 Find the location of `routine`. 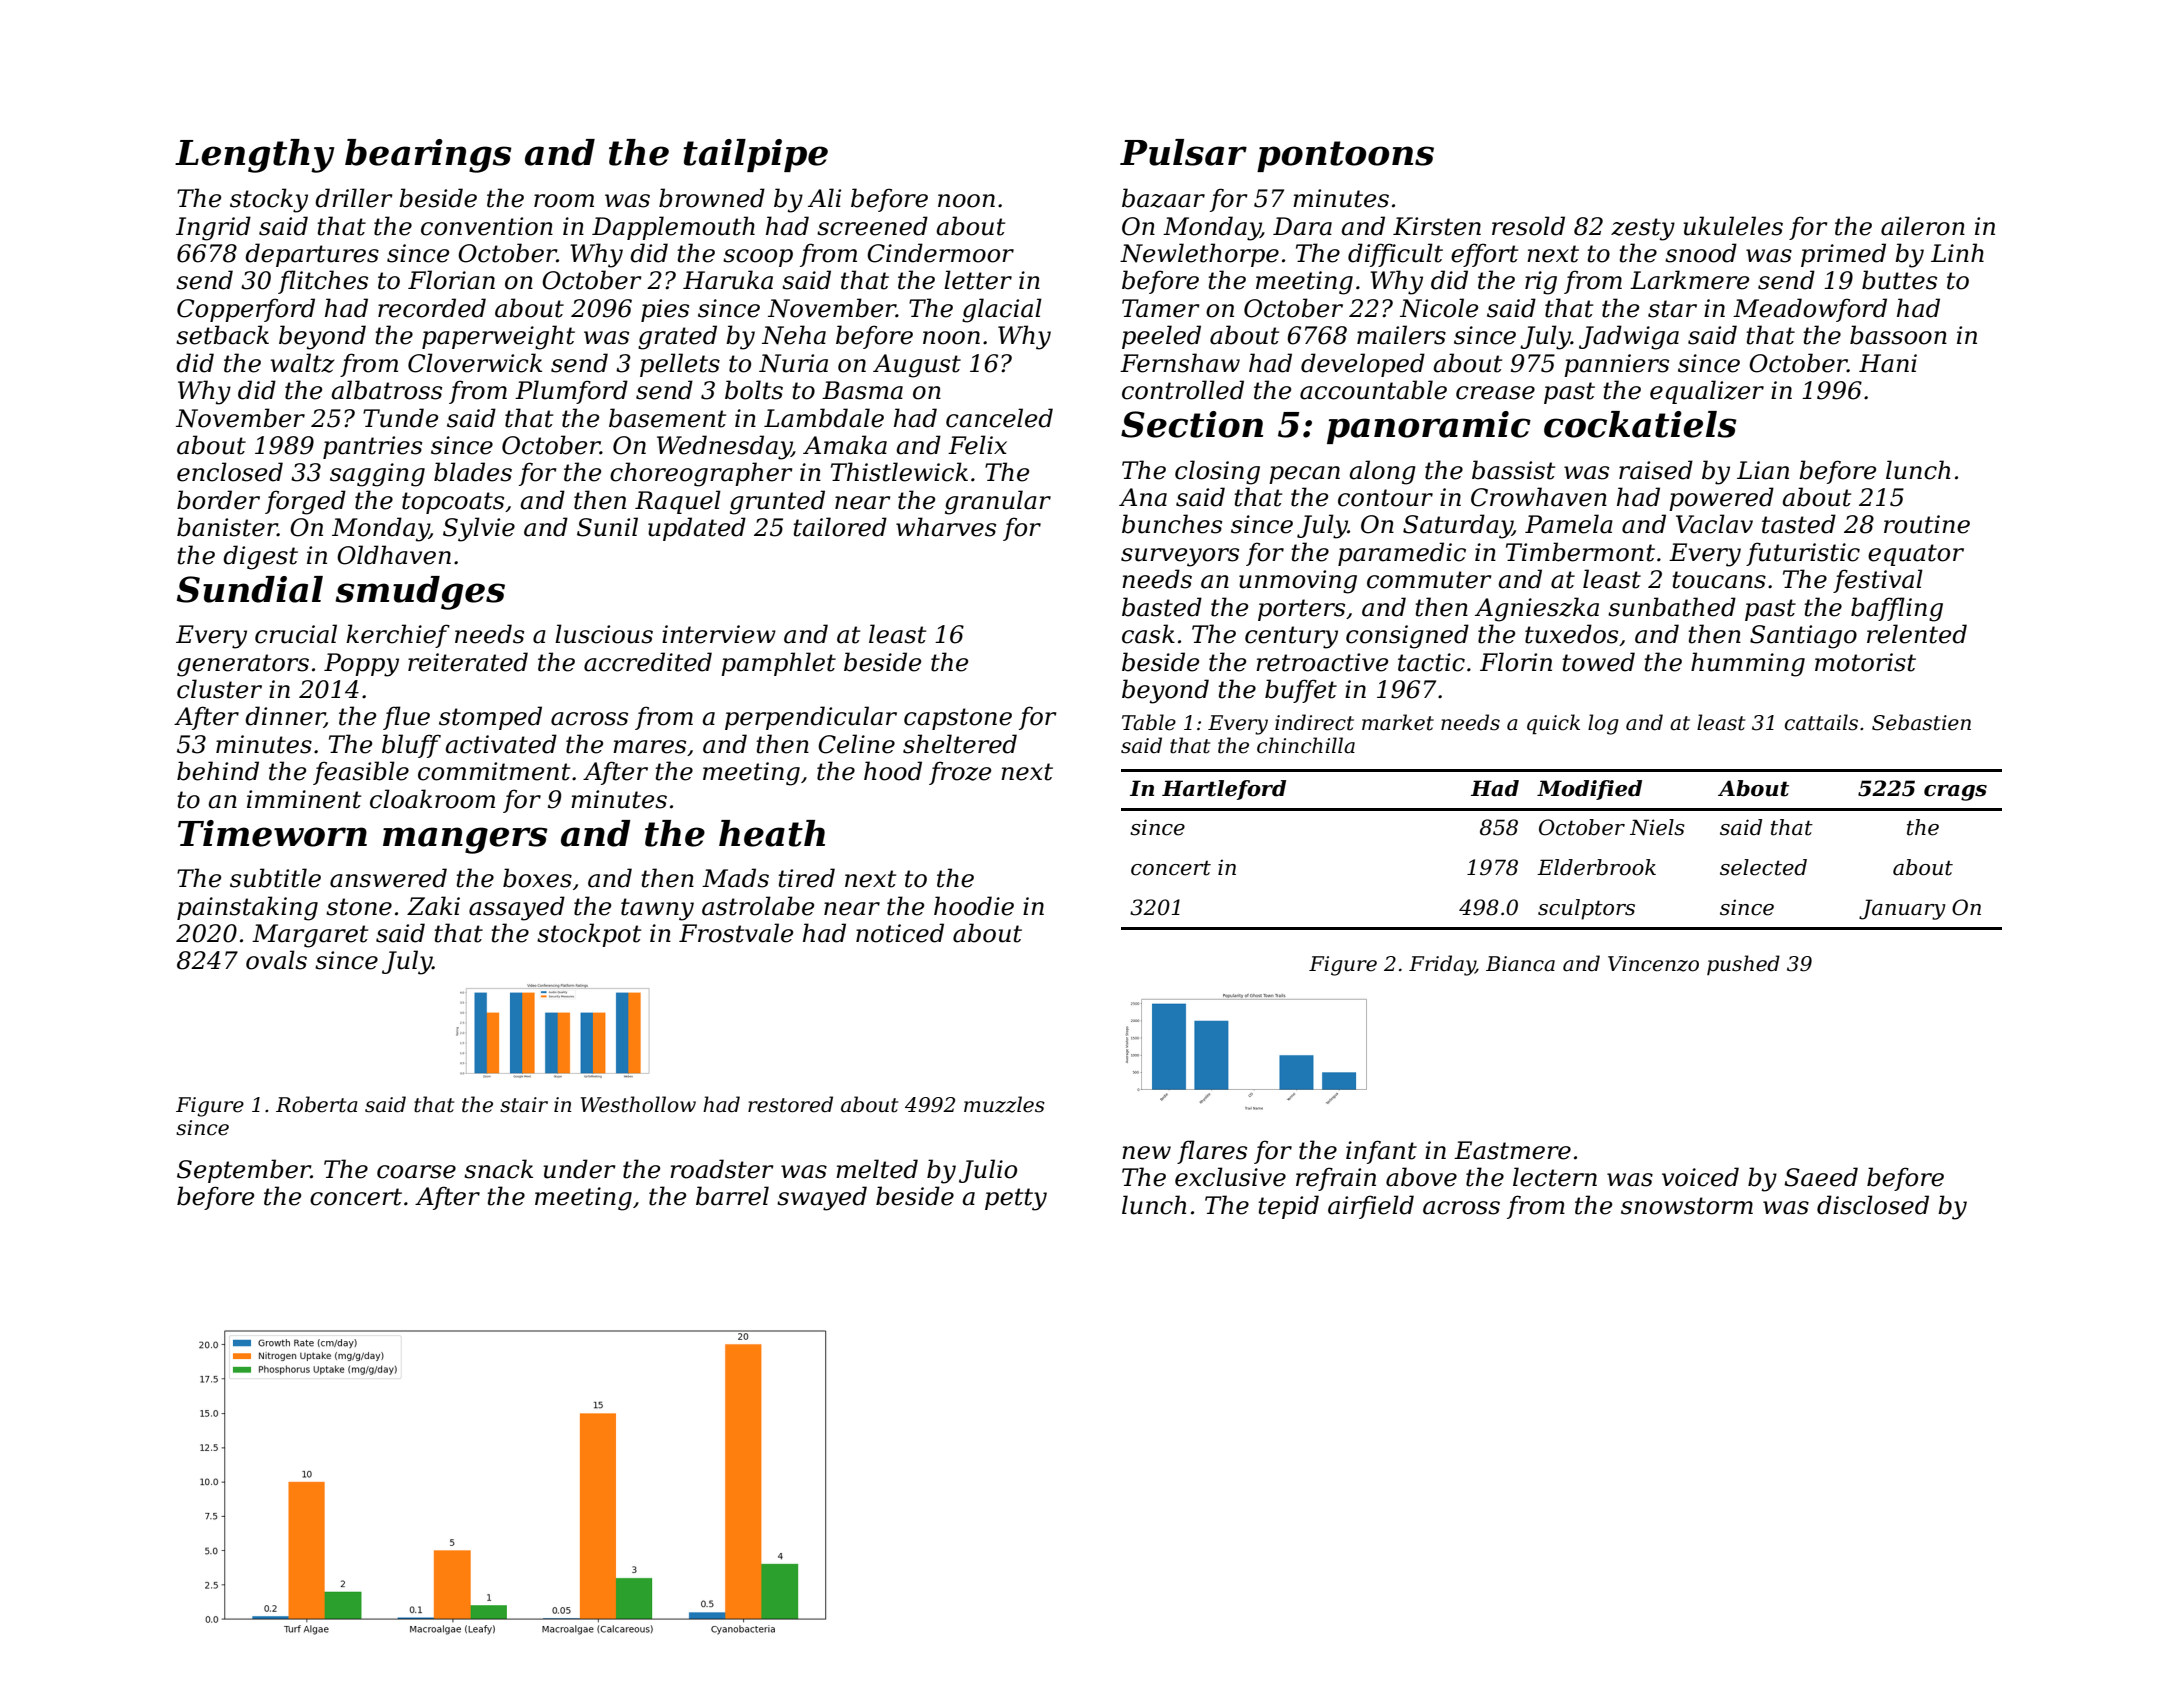

routine is located at coordinates (1927, 524).
